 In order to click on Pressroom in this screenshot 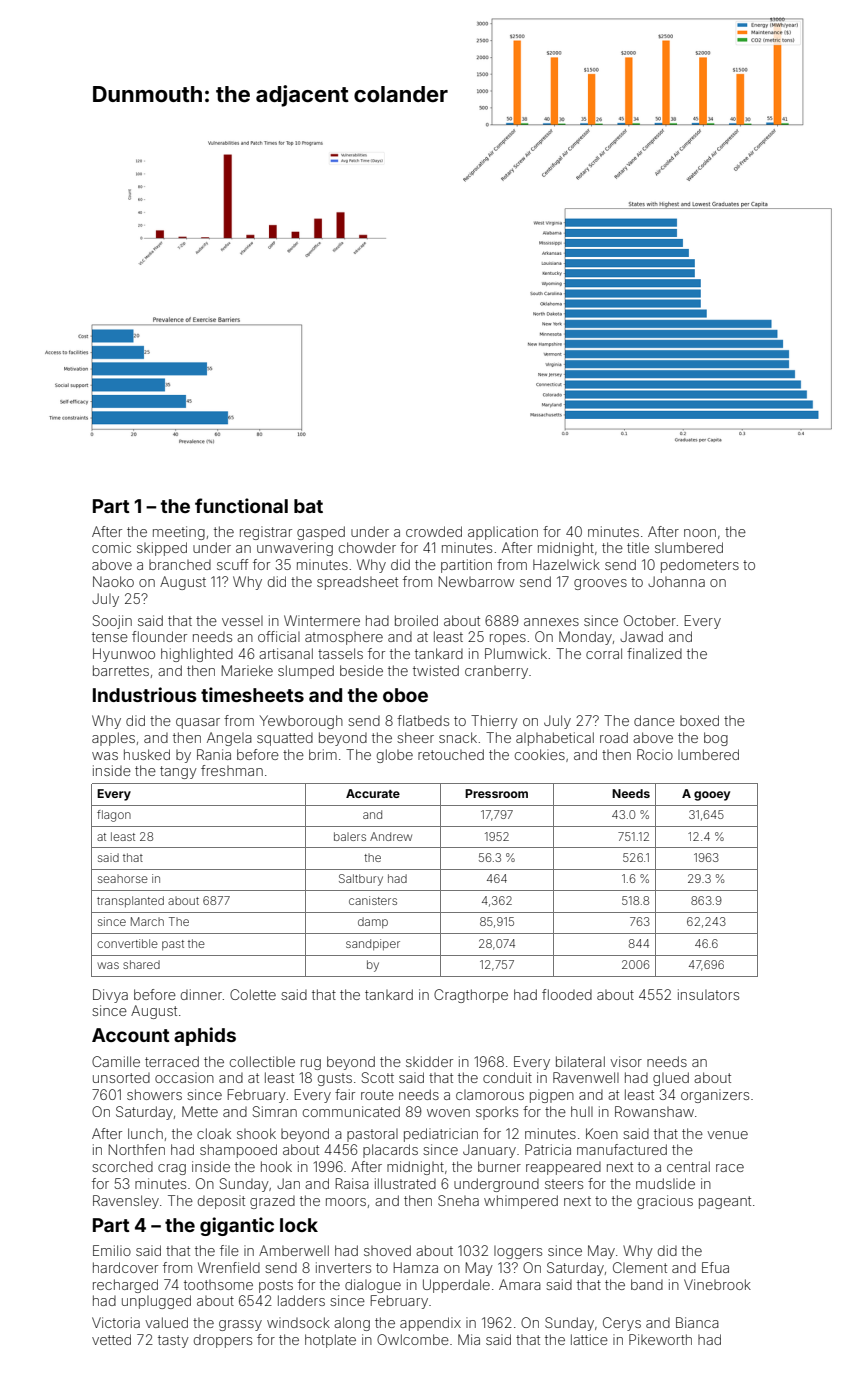, I will do `click(496, 793)`.
